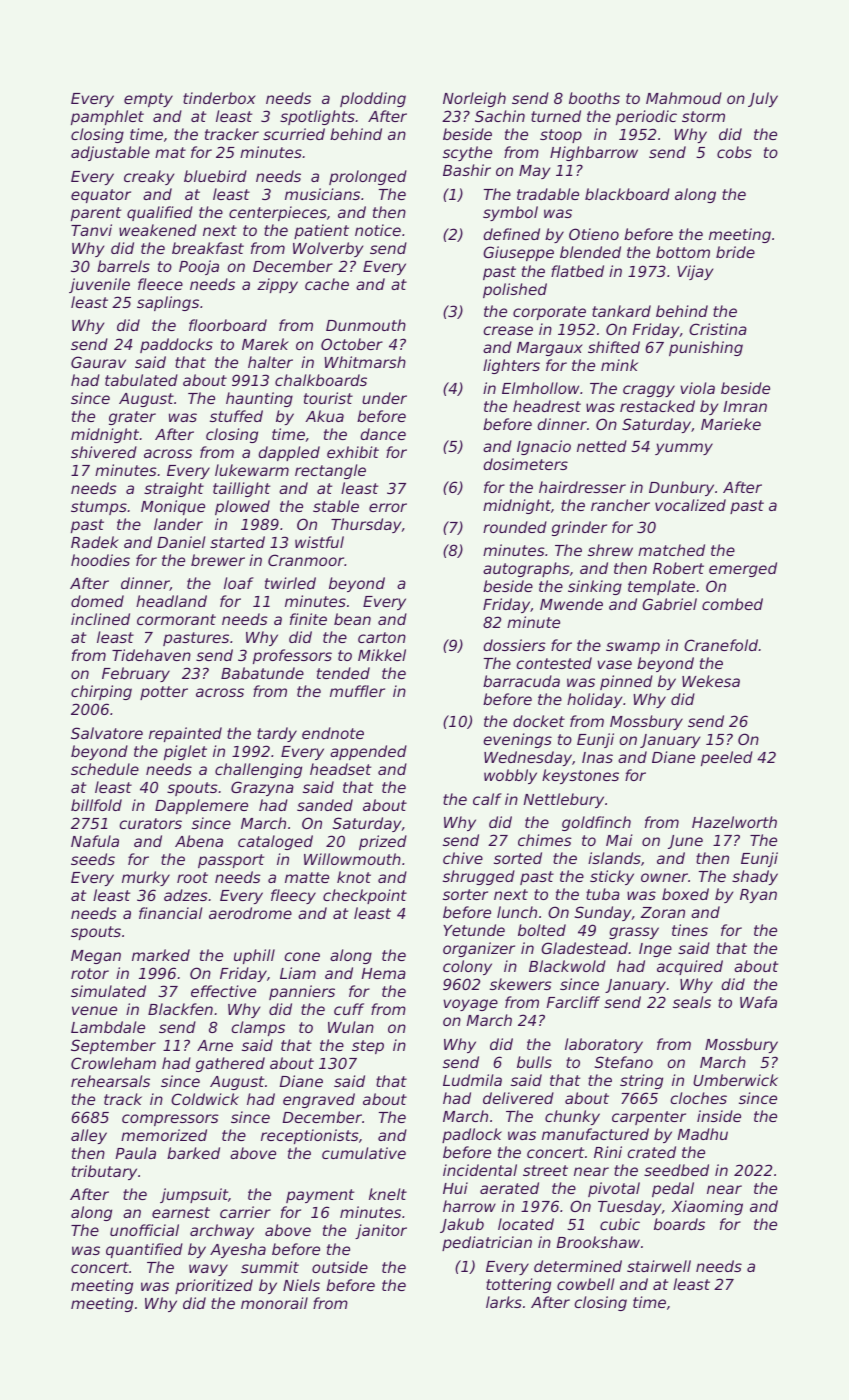  What do you see at coordinates (621, 311) in the image?
I see `tankard` at bounding box center [621, 311].
